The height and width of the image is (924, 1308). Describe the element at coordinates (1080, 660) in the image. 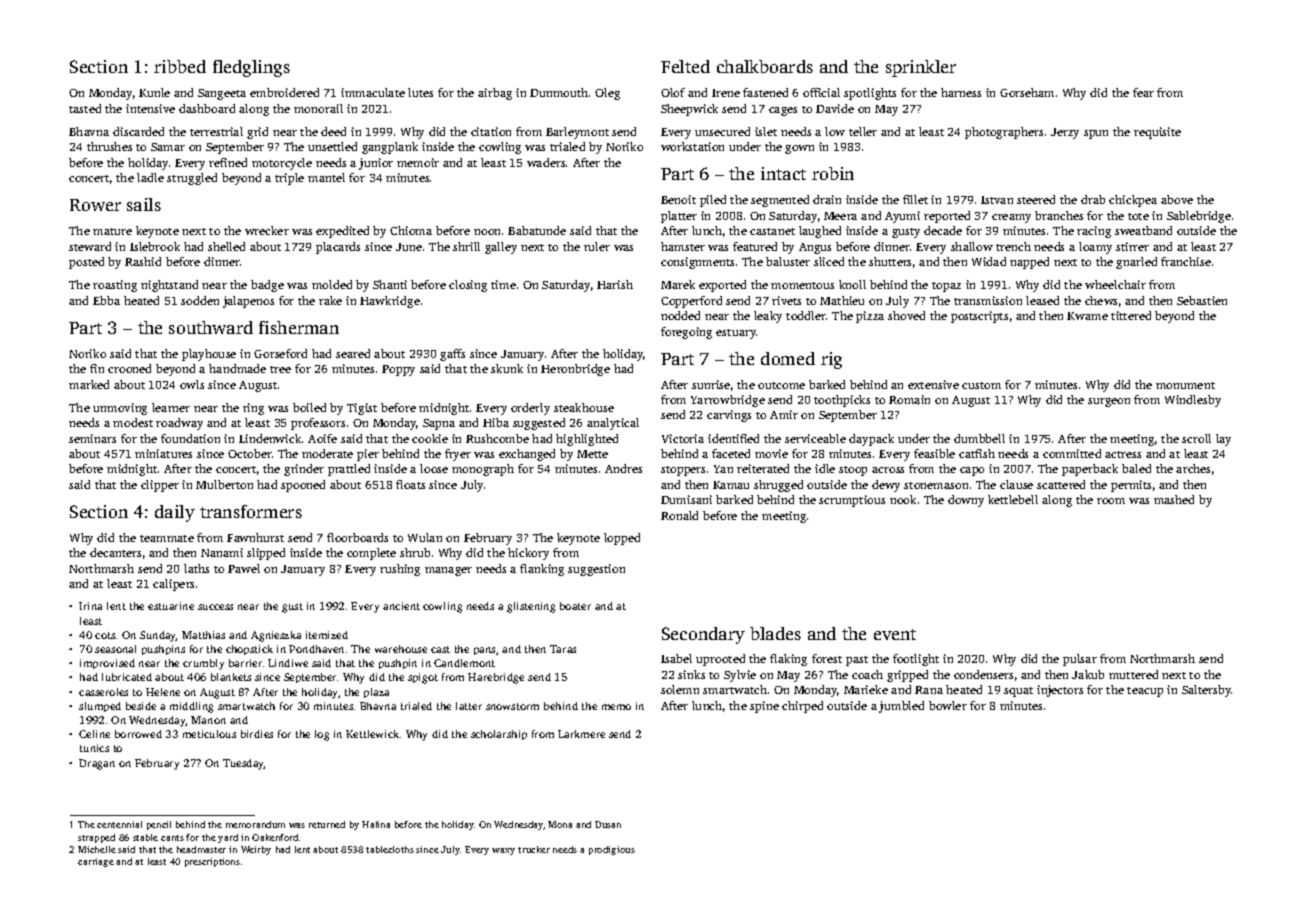

I see `pulsar` at that location.
